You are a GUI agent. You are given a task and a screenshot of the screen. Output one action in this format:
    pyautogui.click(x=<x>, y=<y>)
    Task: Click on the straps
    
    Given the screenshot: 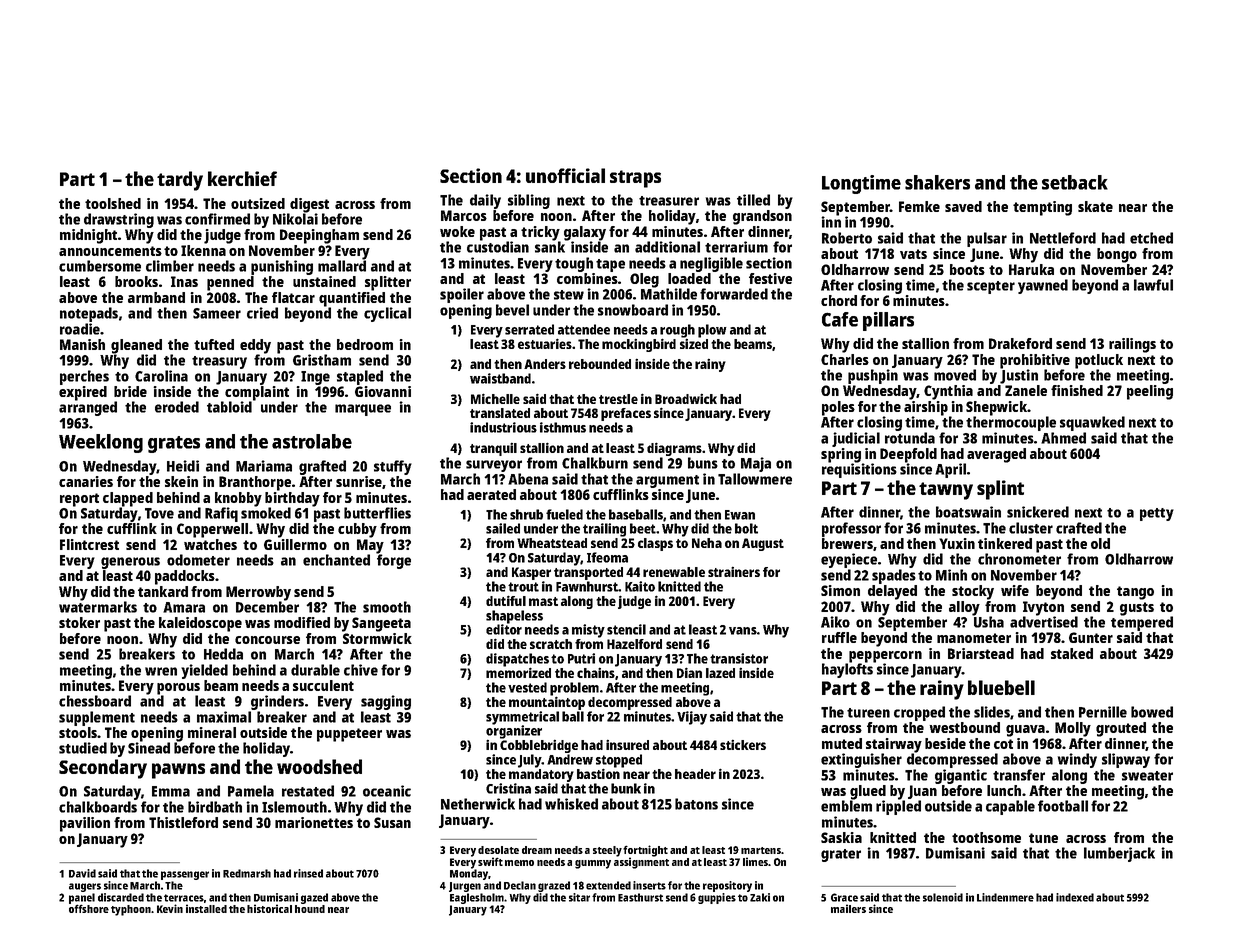 What is the action you would take?
    pyautogui.click(x=635, y=179)
